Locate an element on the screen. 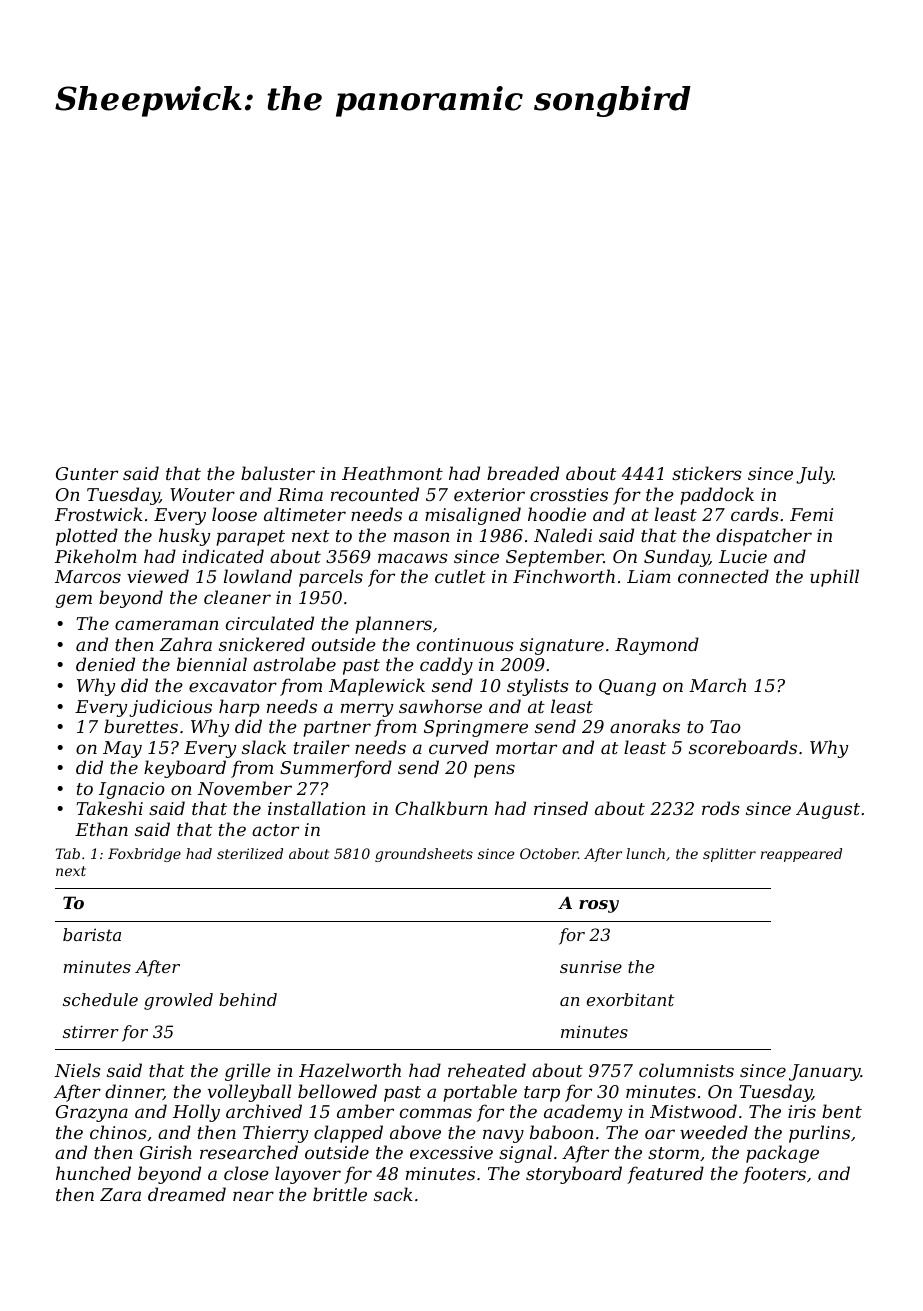 The height and width of the screenshot is (1311, 923). judicious is located at coordinates (170, 708).
